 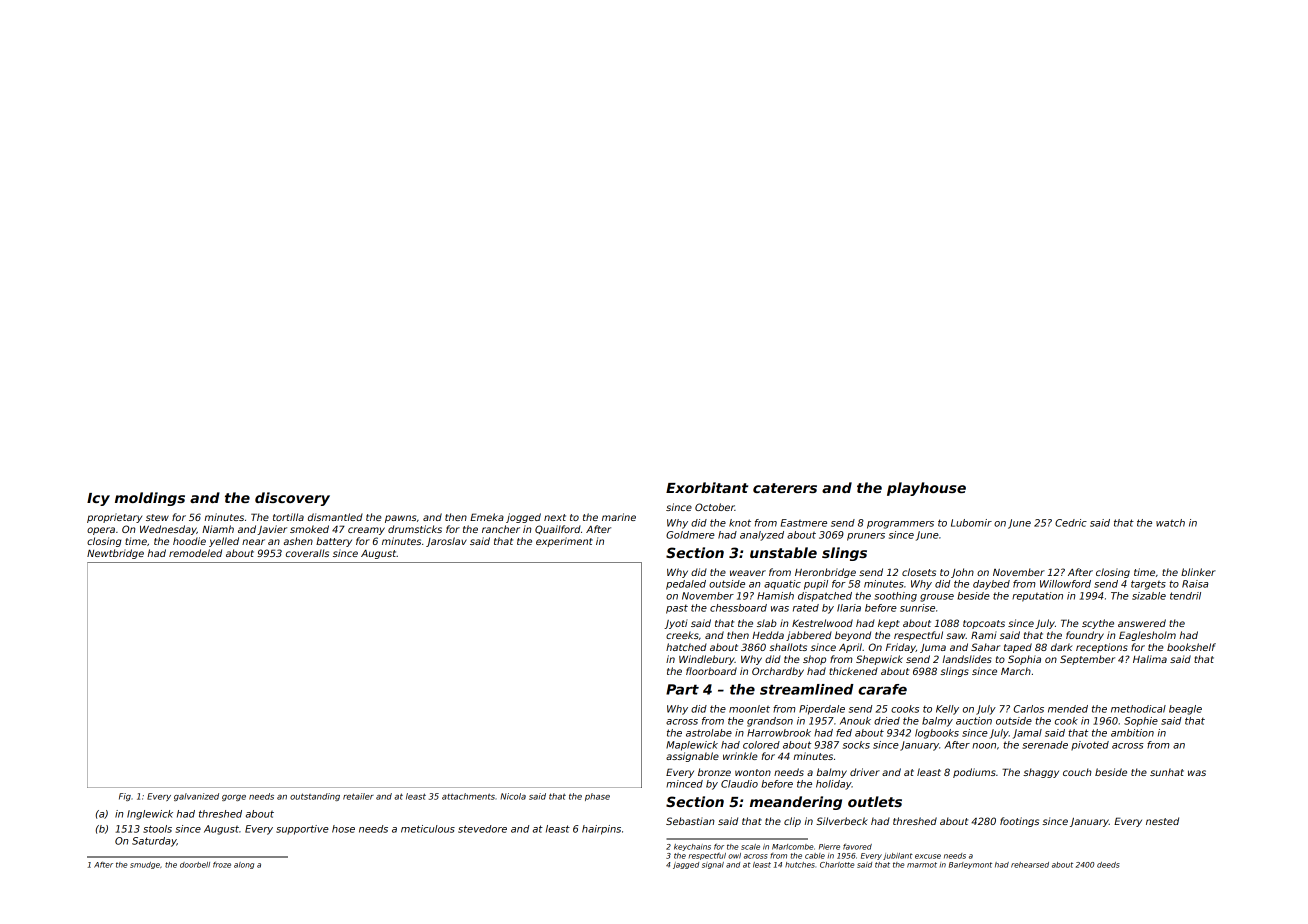 What do you see at coordinates (792, 822) in the screenshot?
I see `clip` at bounding box center [792, 822].
